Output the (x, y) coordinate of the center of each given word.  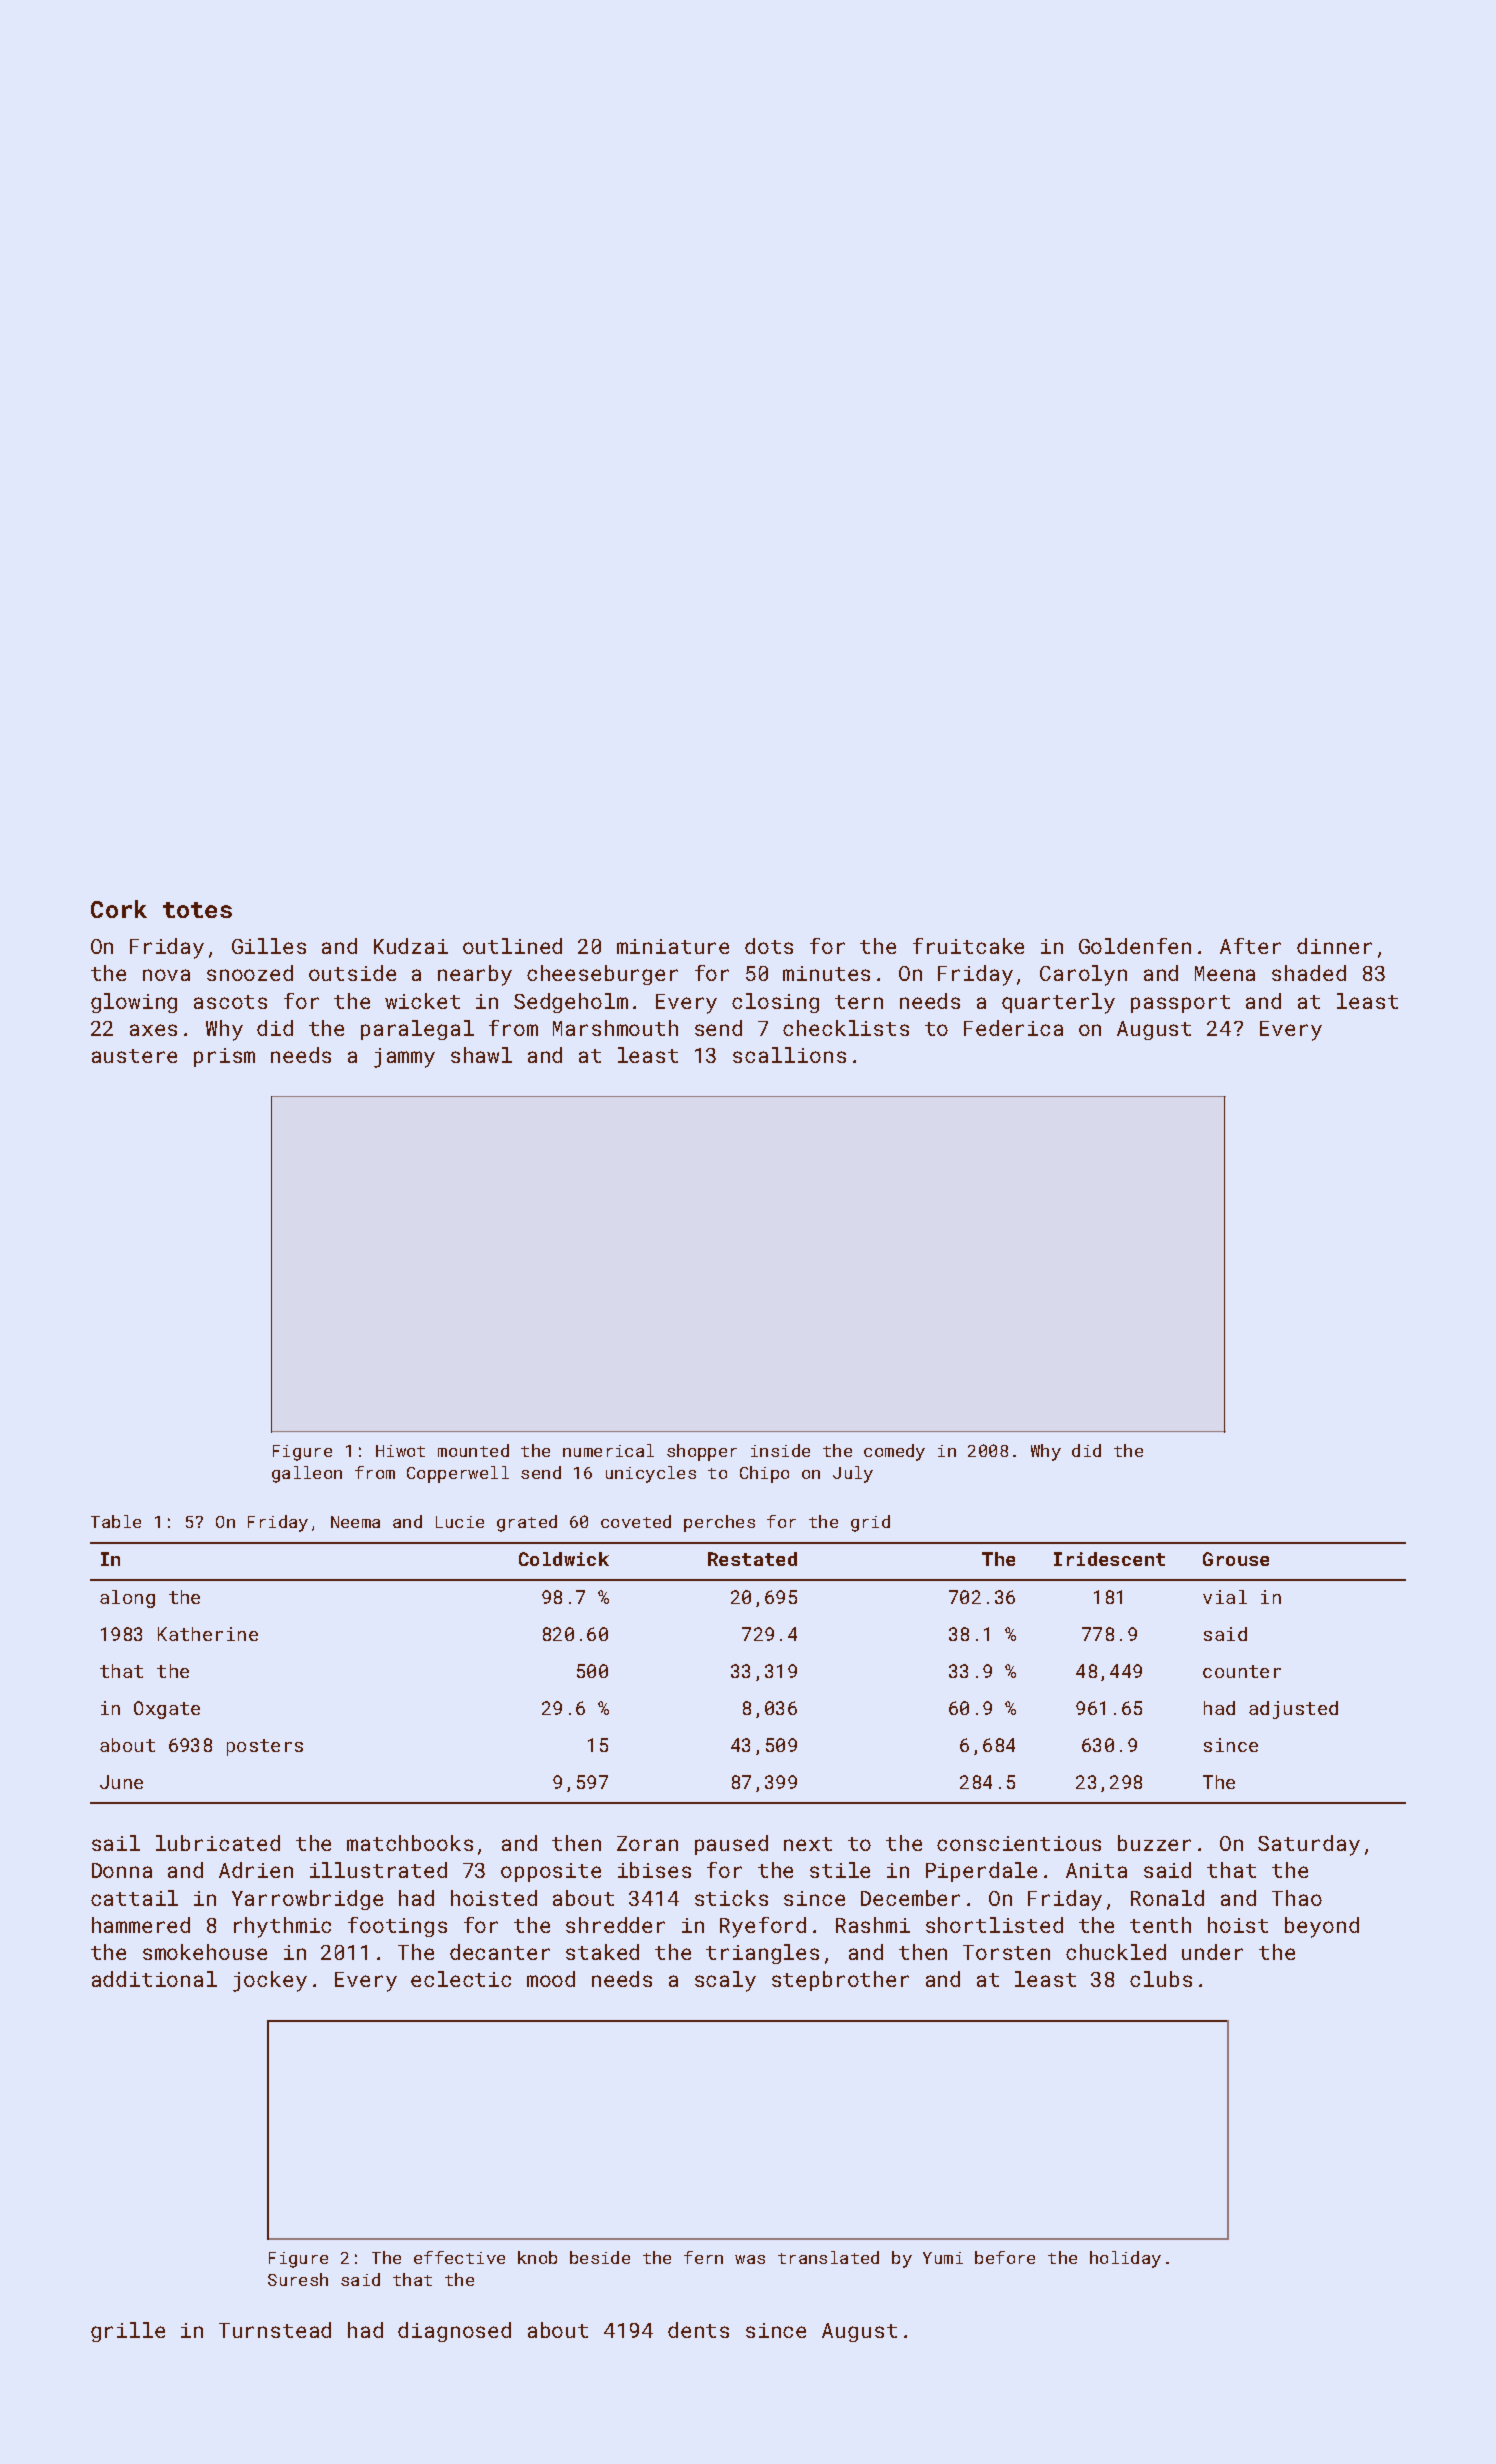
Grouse (1236, 1559)
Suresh (298, 2279)
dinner (1334, 946)
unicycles (651, 1474)
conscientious (1019, 1843)
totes (197, 910)
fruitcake (968, 946)
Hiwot (400, 1451)
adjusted (1293, 1710)
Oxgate (167, 1710)
